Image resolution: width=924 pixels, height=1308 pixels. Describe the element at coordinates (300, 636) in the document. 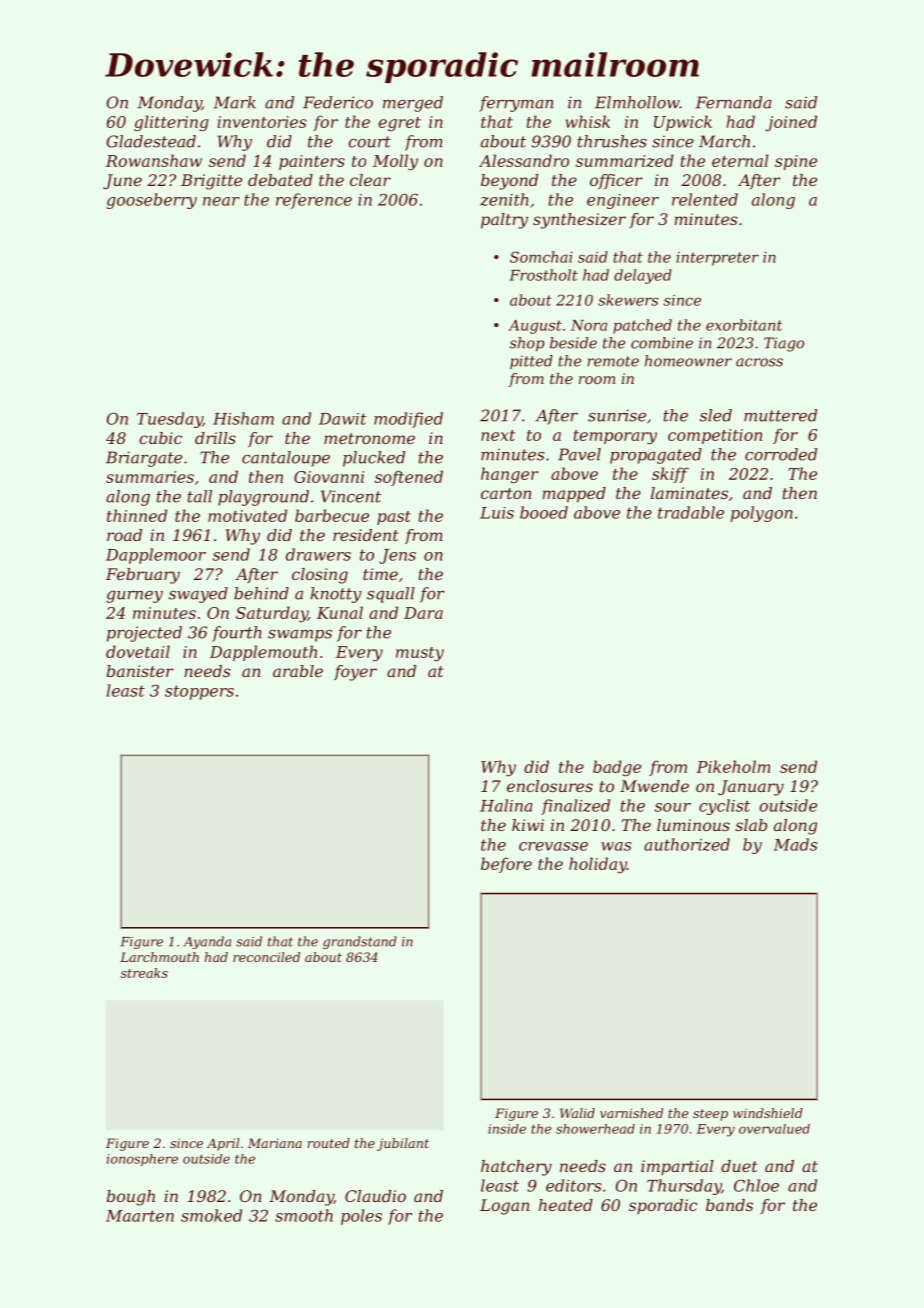

I see `swamps` at that location.
